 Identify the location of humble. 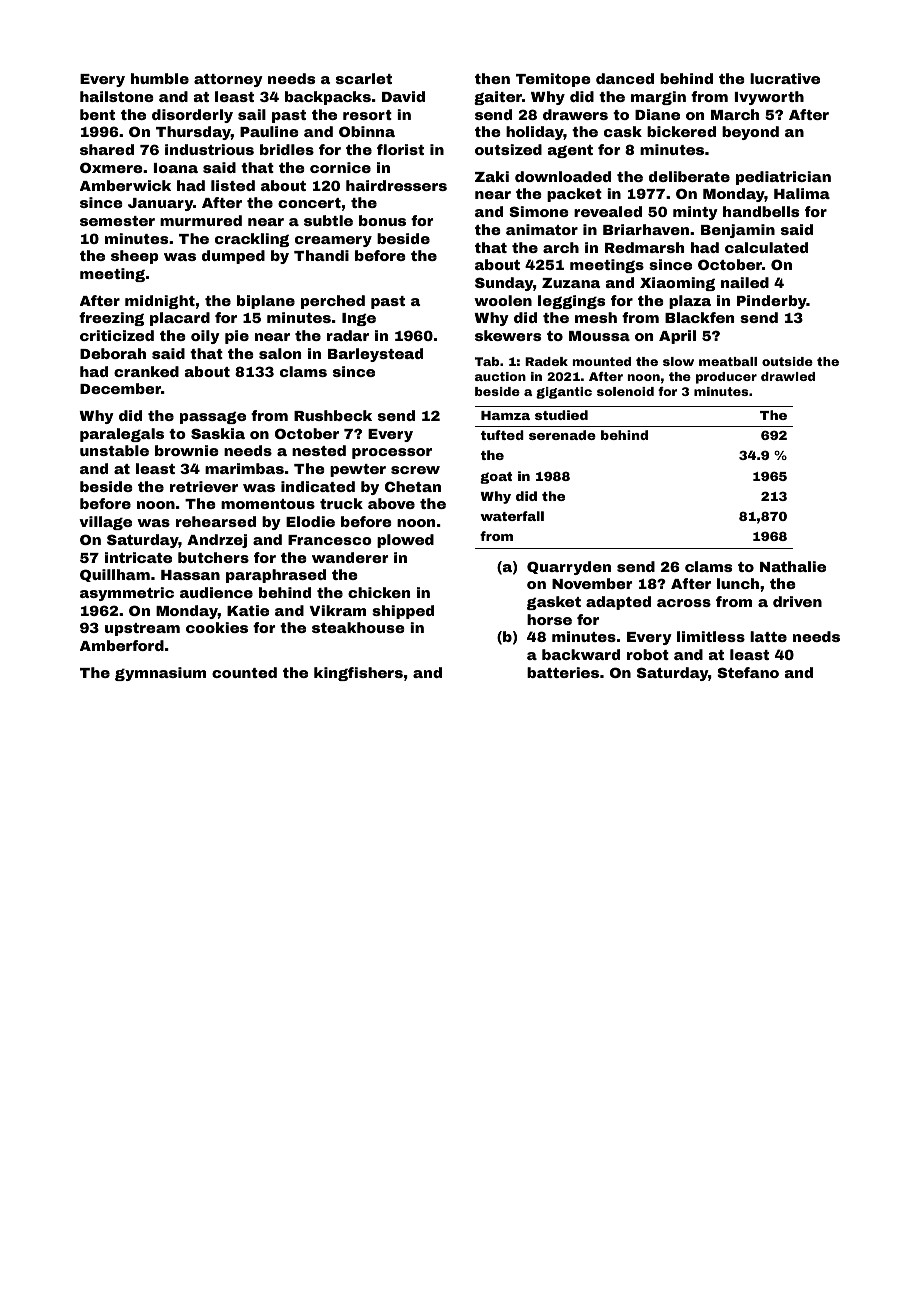
(160, 78).
